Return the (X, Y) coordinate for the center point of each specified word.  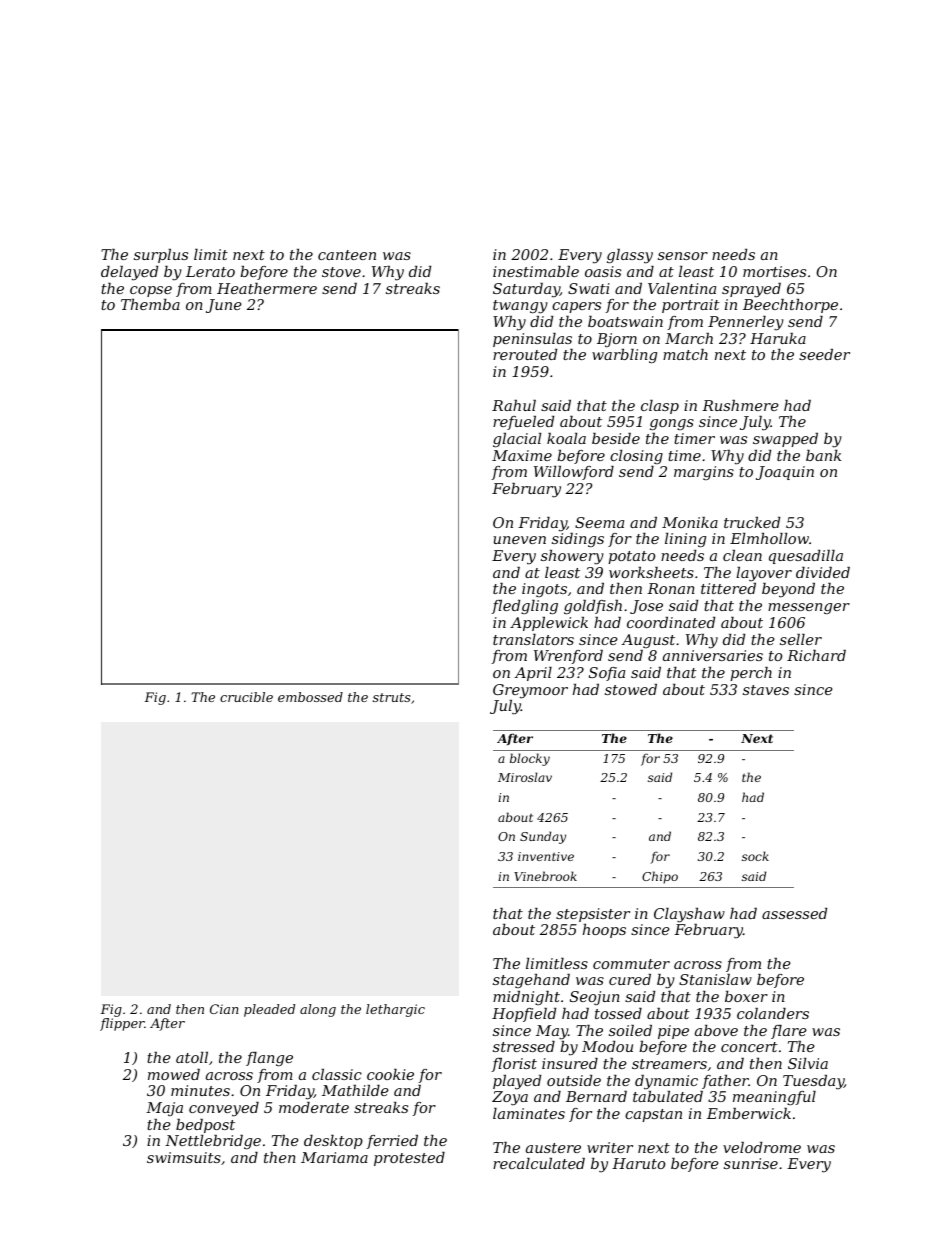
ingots (544, 590)
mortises (774, 271)
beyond (788, 590)
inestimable (536, 271)
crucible (246, 697)
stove (341, 272)
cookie (390, 1074)
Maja (164, 1109)
